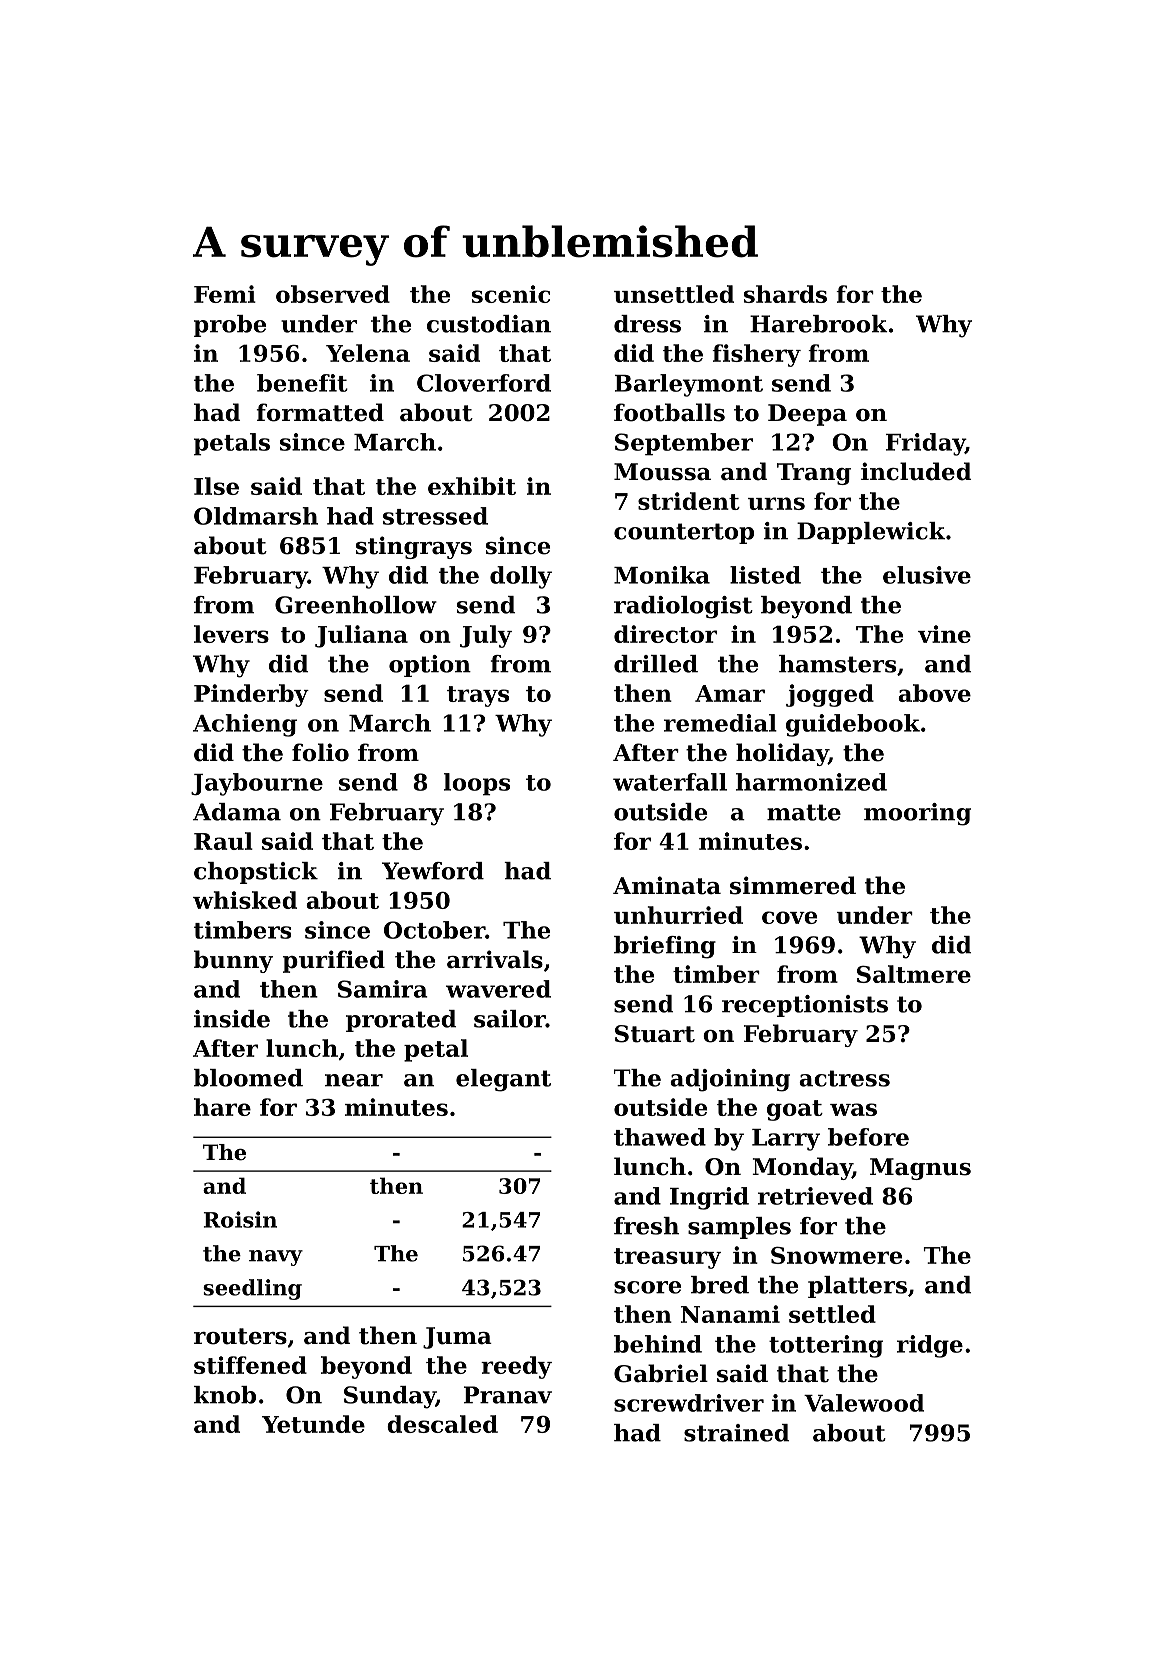 This image has width=1165, height=1654. I want to click on Oldmarsh, so click(256, 516).
